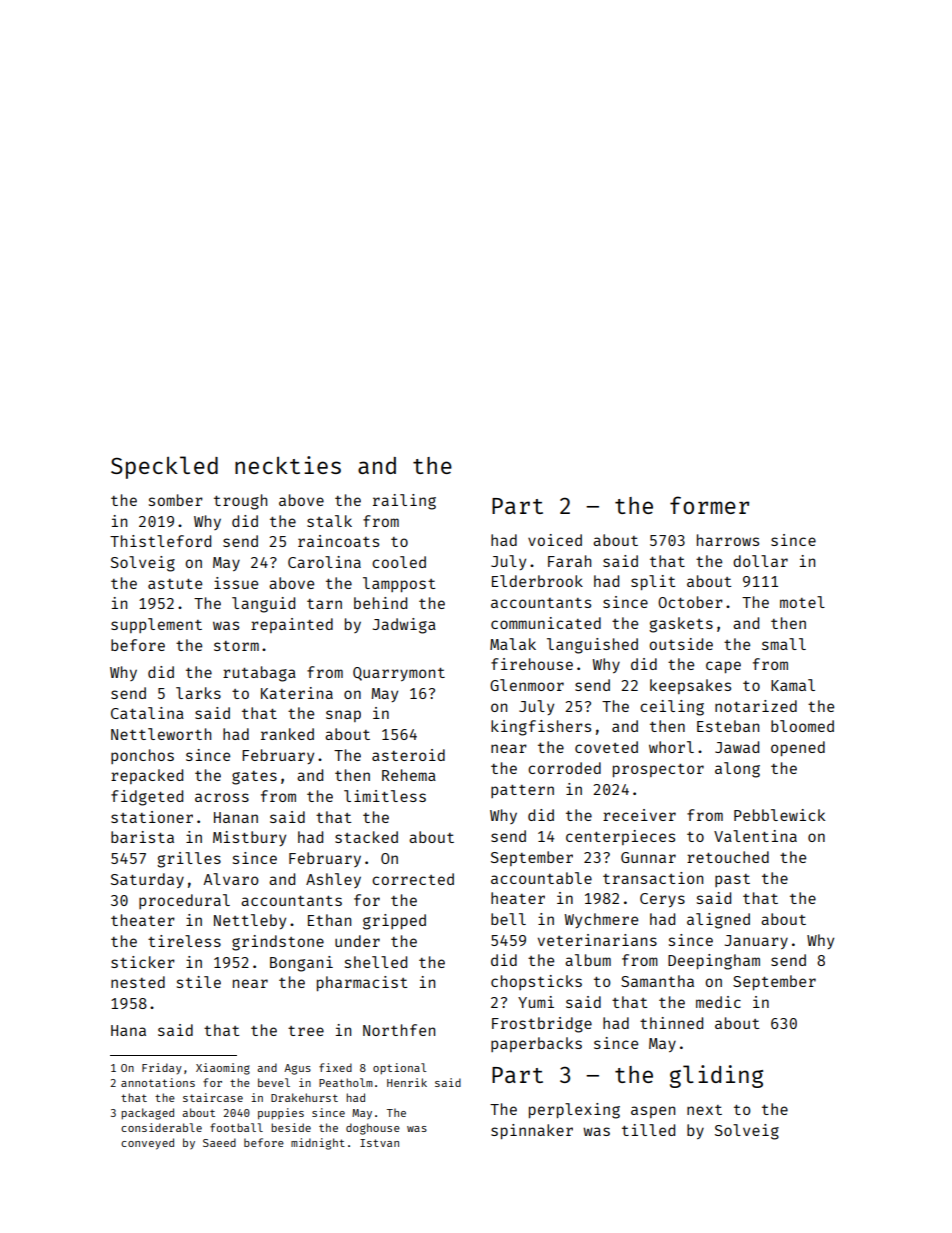 The width and height of the screenshot is (952, 1233). I want to click on Cerys, so click(662, 900).
